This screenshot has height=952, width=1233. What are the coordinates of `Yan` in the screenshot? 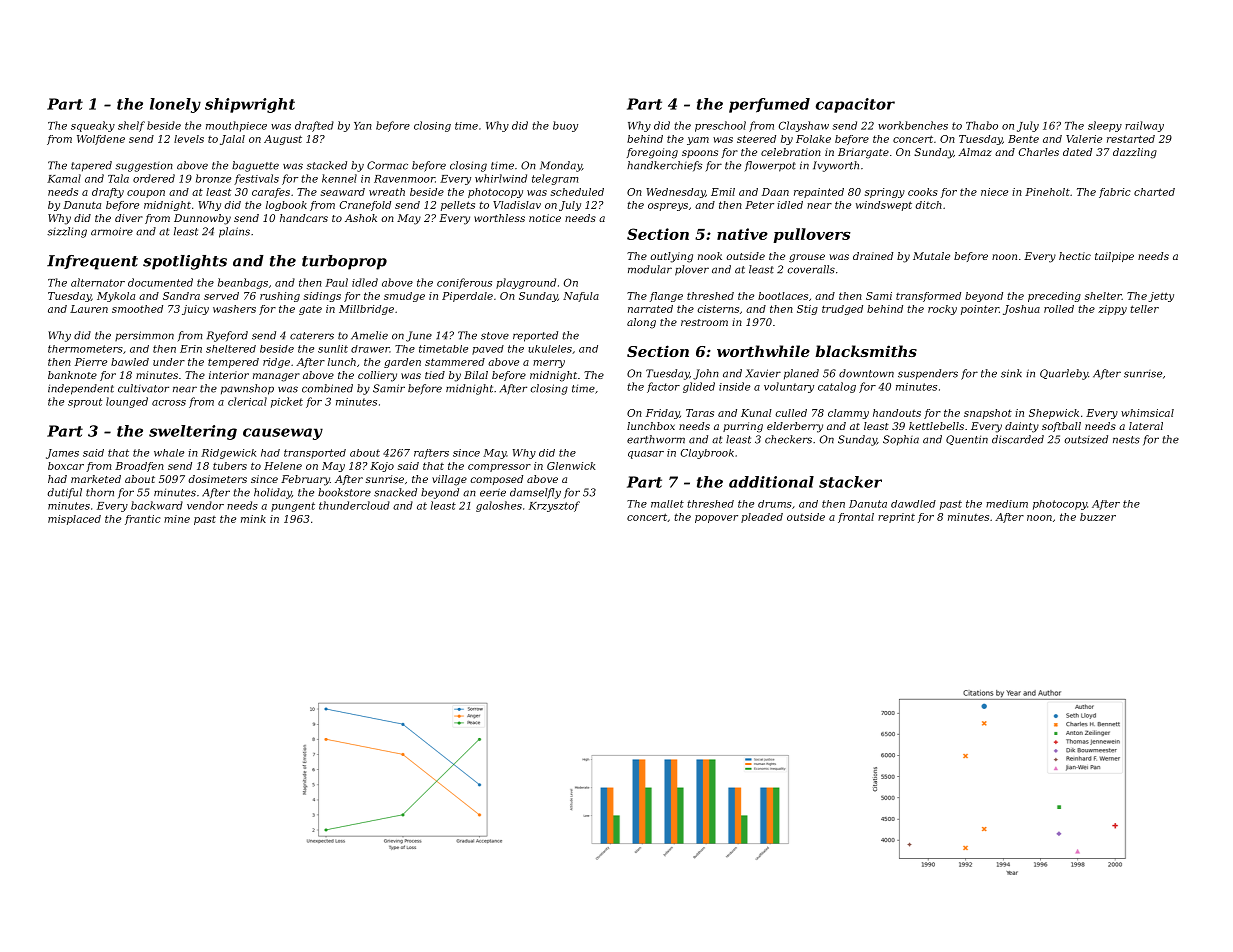 It's located at (363, 126).
